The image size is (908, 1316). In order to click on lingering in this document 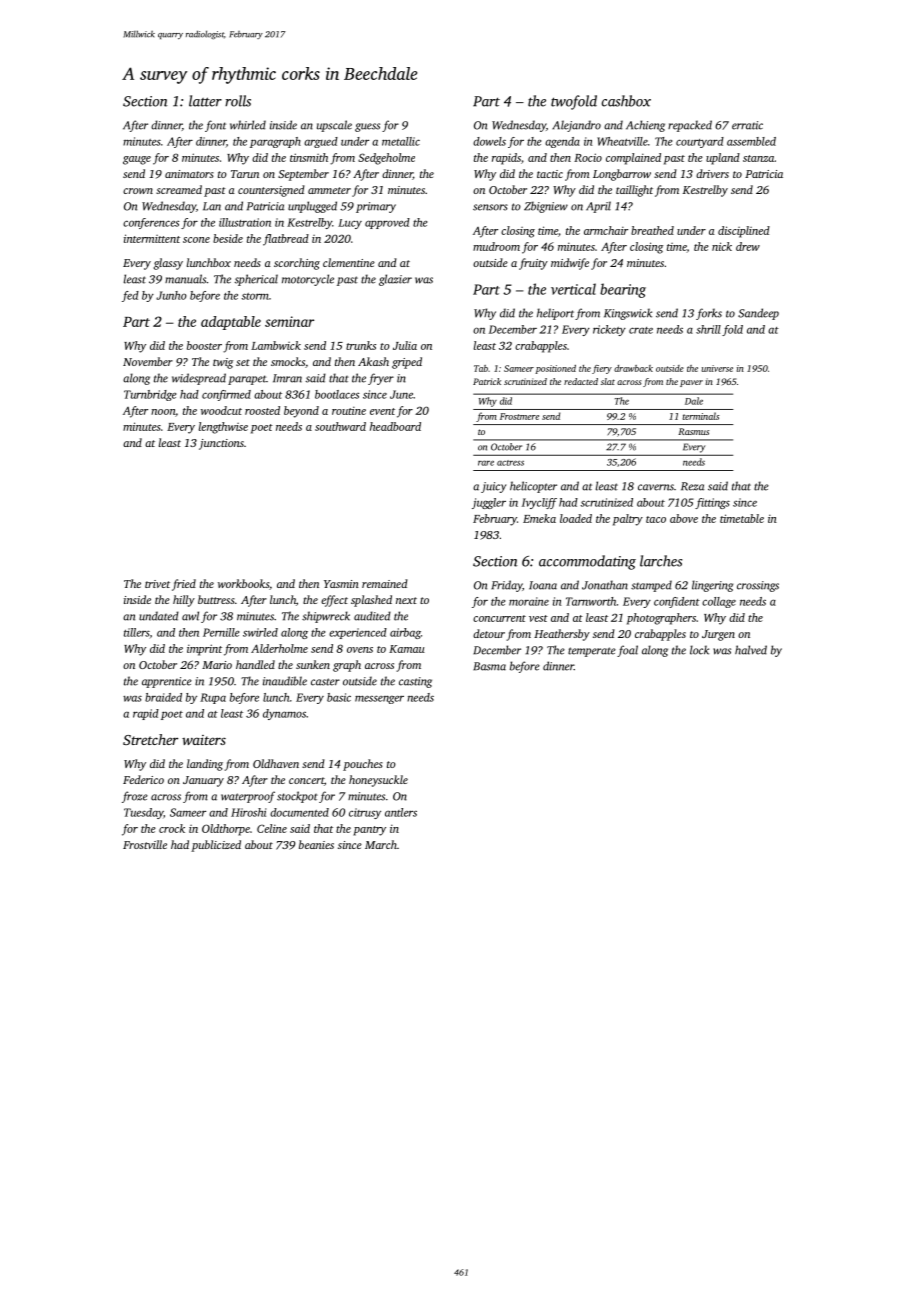, I will do `click(712, 586)`.
